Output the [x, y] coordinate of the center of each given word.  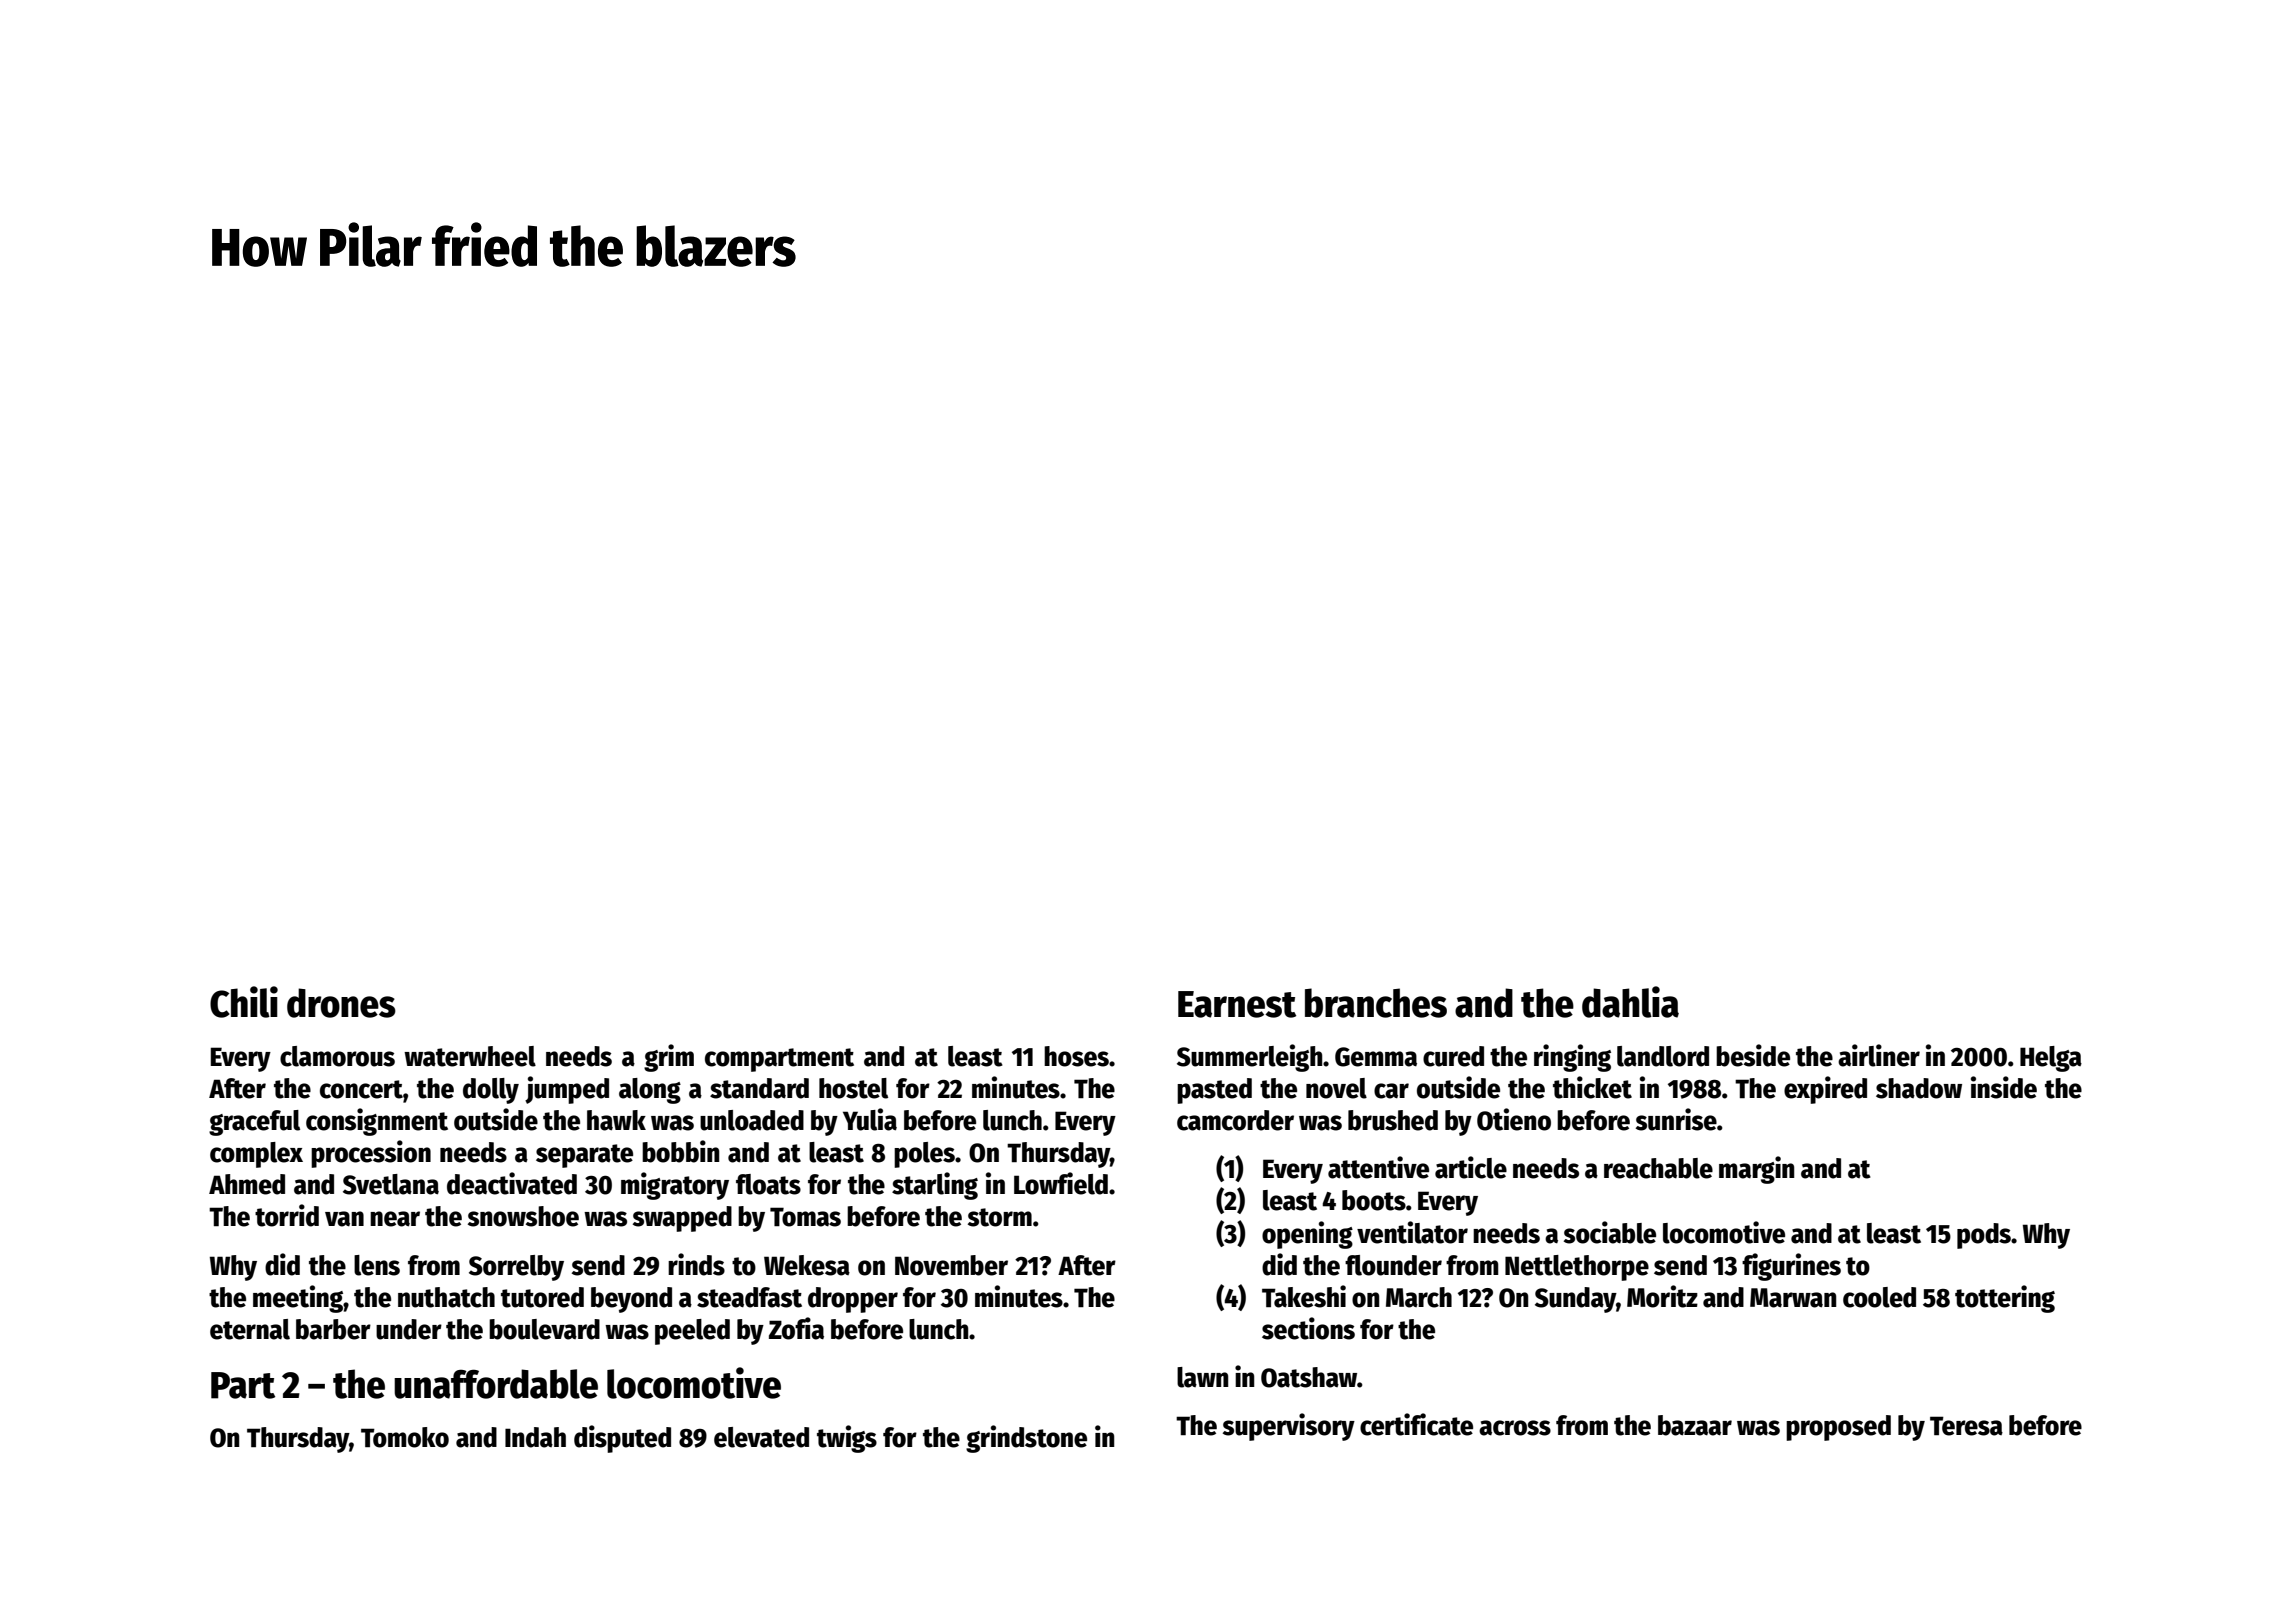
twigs [847, 1439]
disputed [622, 1439]
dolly [491, 1091]
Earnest [1237, 1004]
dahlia [1630, 1002]
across [1515, 1428]
